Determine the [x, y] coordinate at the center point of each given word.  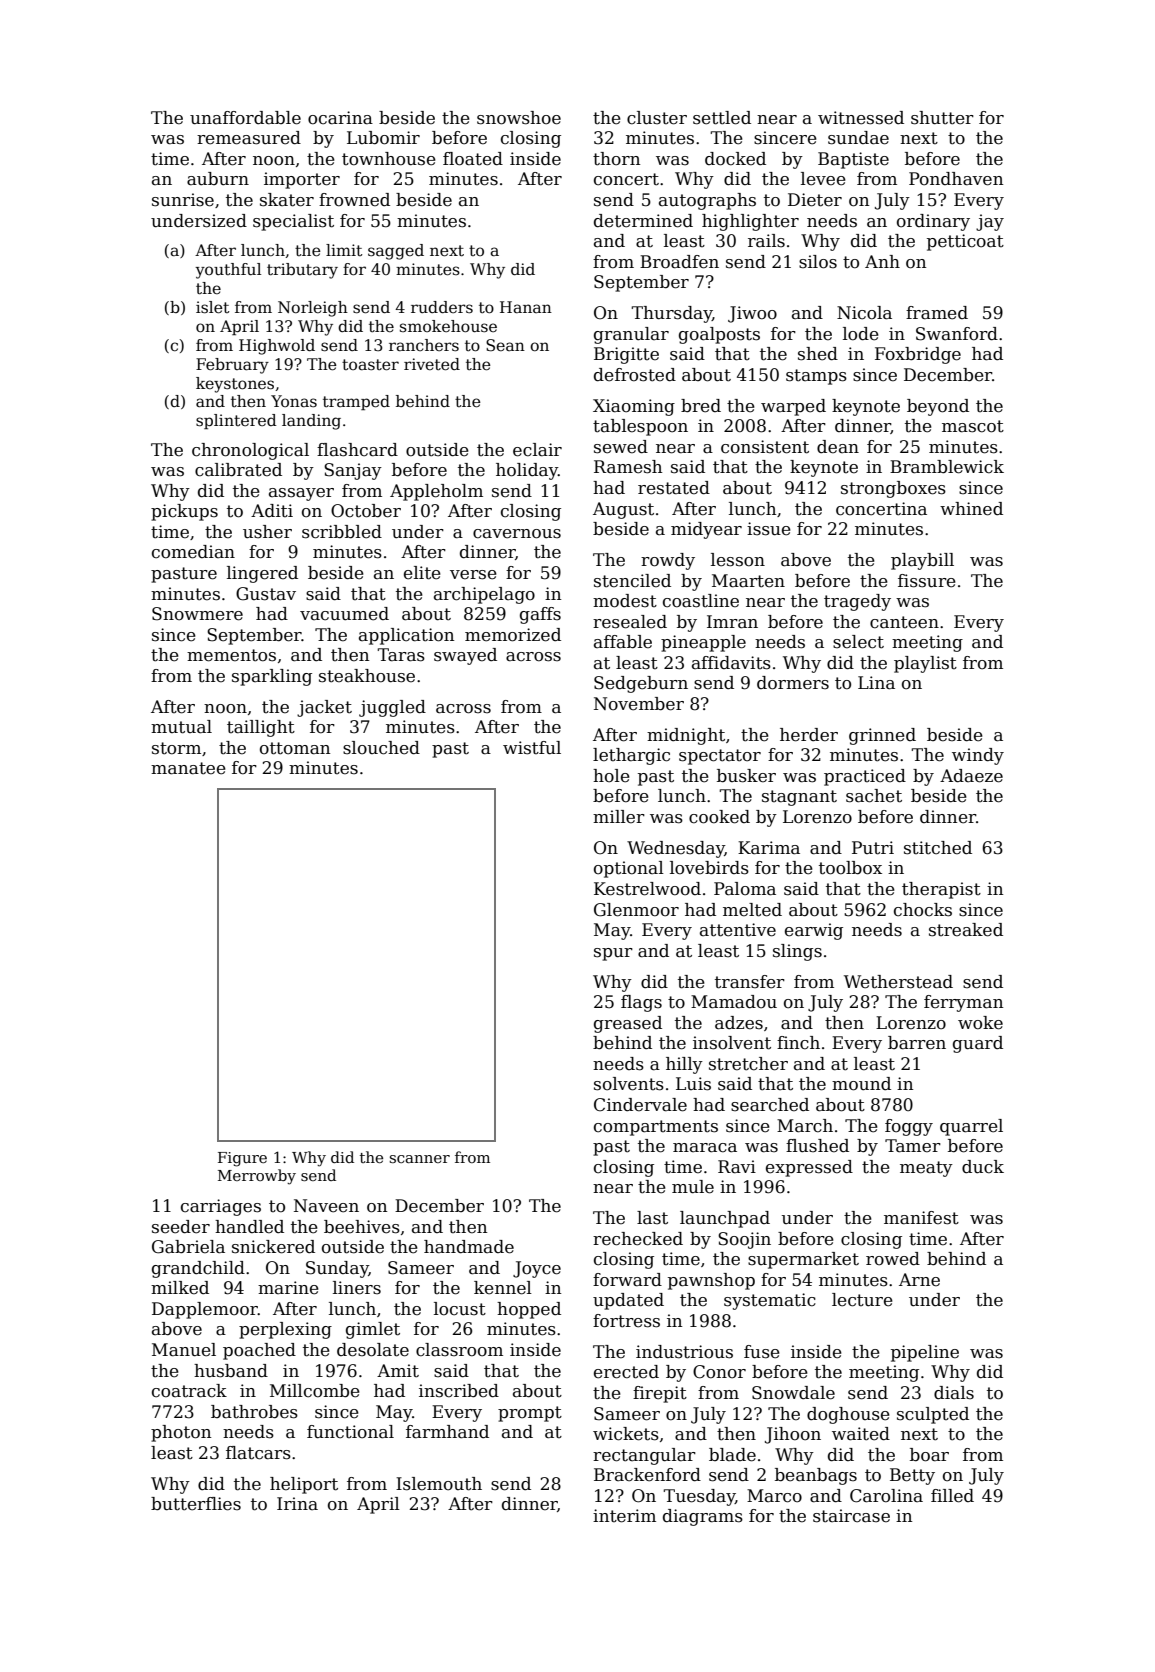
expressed [809, 1168]
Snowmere [197, 614]
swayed [465, 656]
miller [619, 817]
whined [971, 509]
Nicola [864, 313]
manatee [188, 768]
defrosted [635, 375]
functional [350, 1432]
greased [628, 1024]
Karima [769, 848]
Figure [242, 1159]
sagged [396, 252]
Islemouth [439, 1484]
